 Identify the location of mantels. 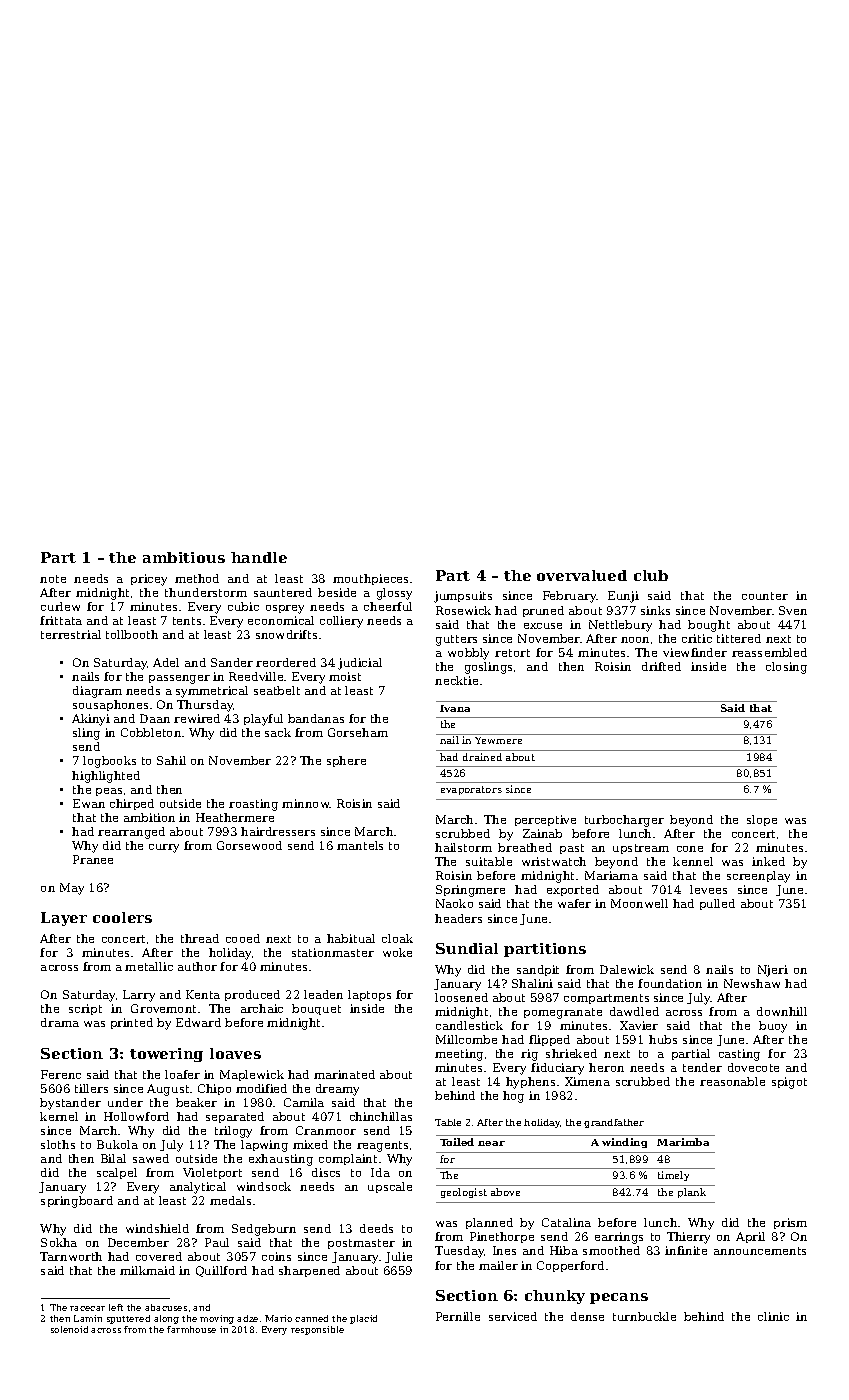
(360, 845).
